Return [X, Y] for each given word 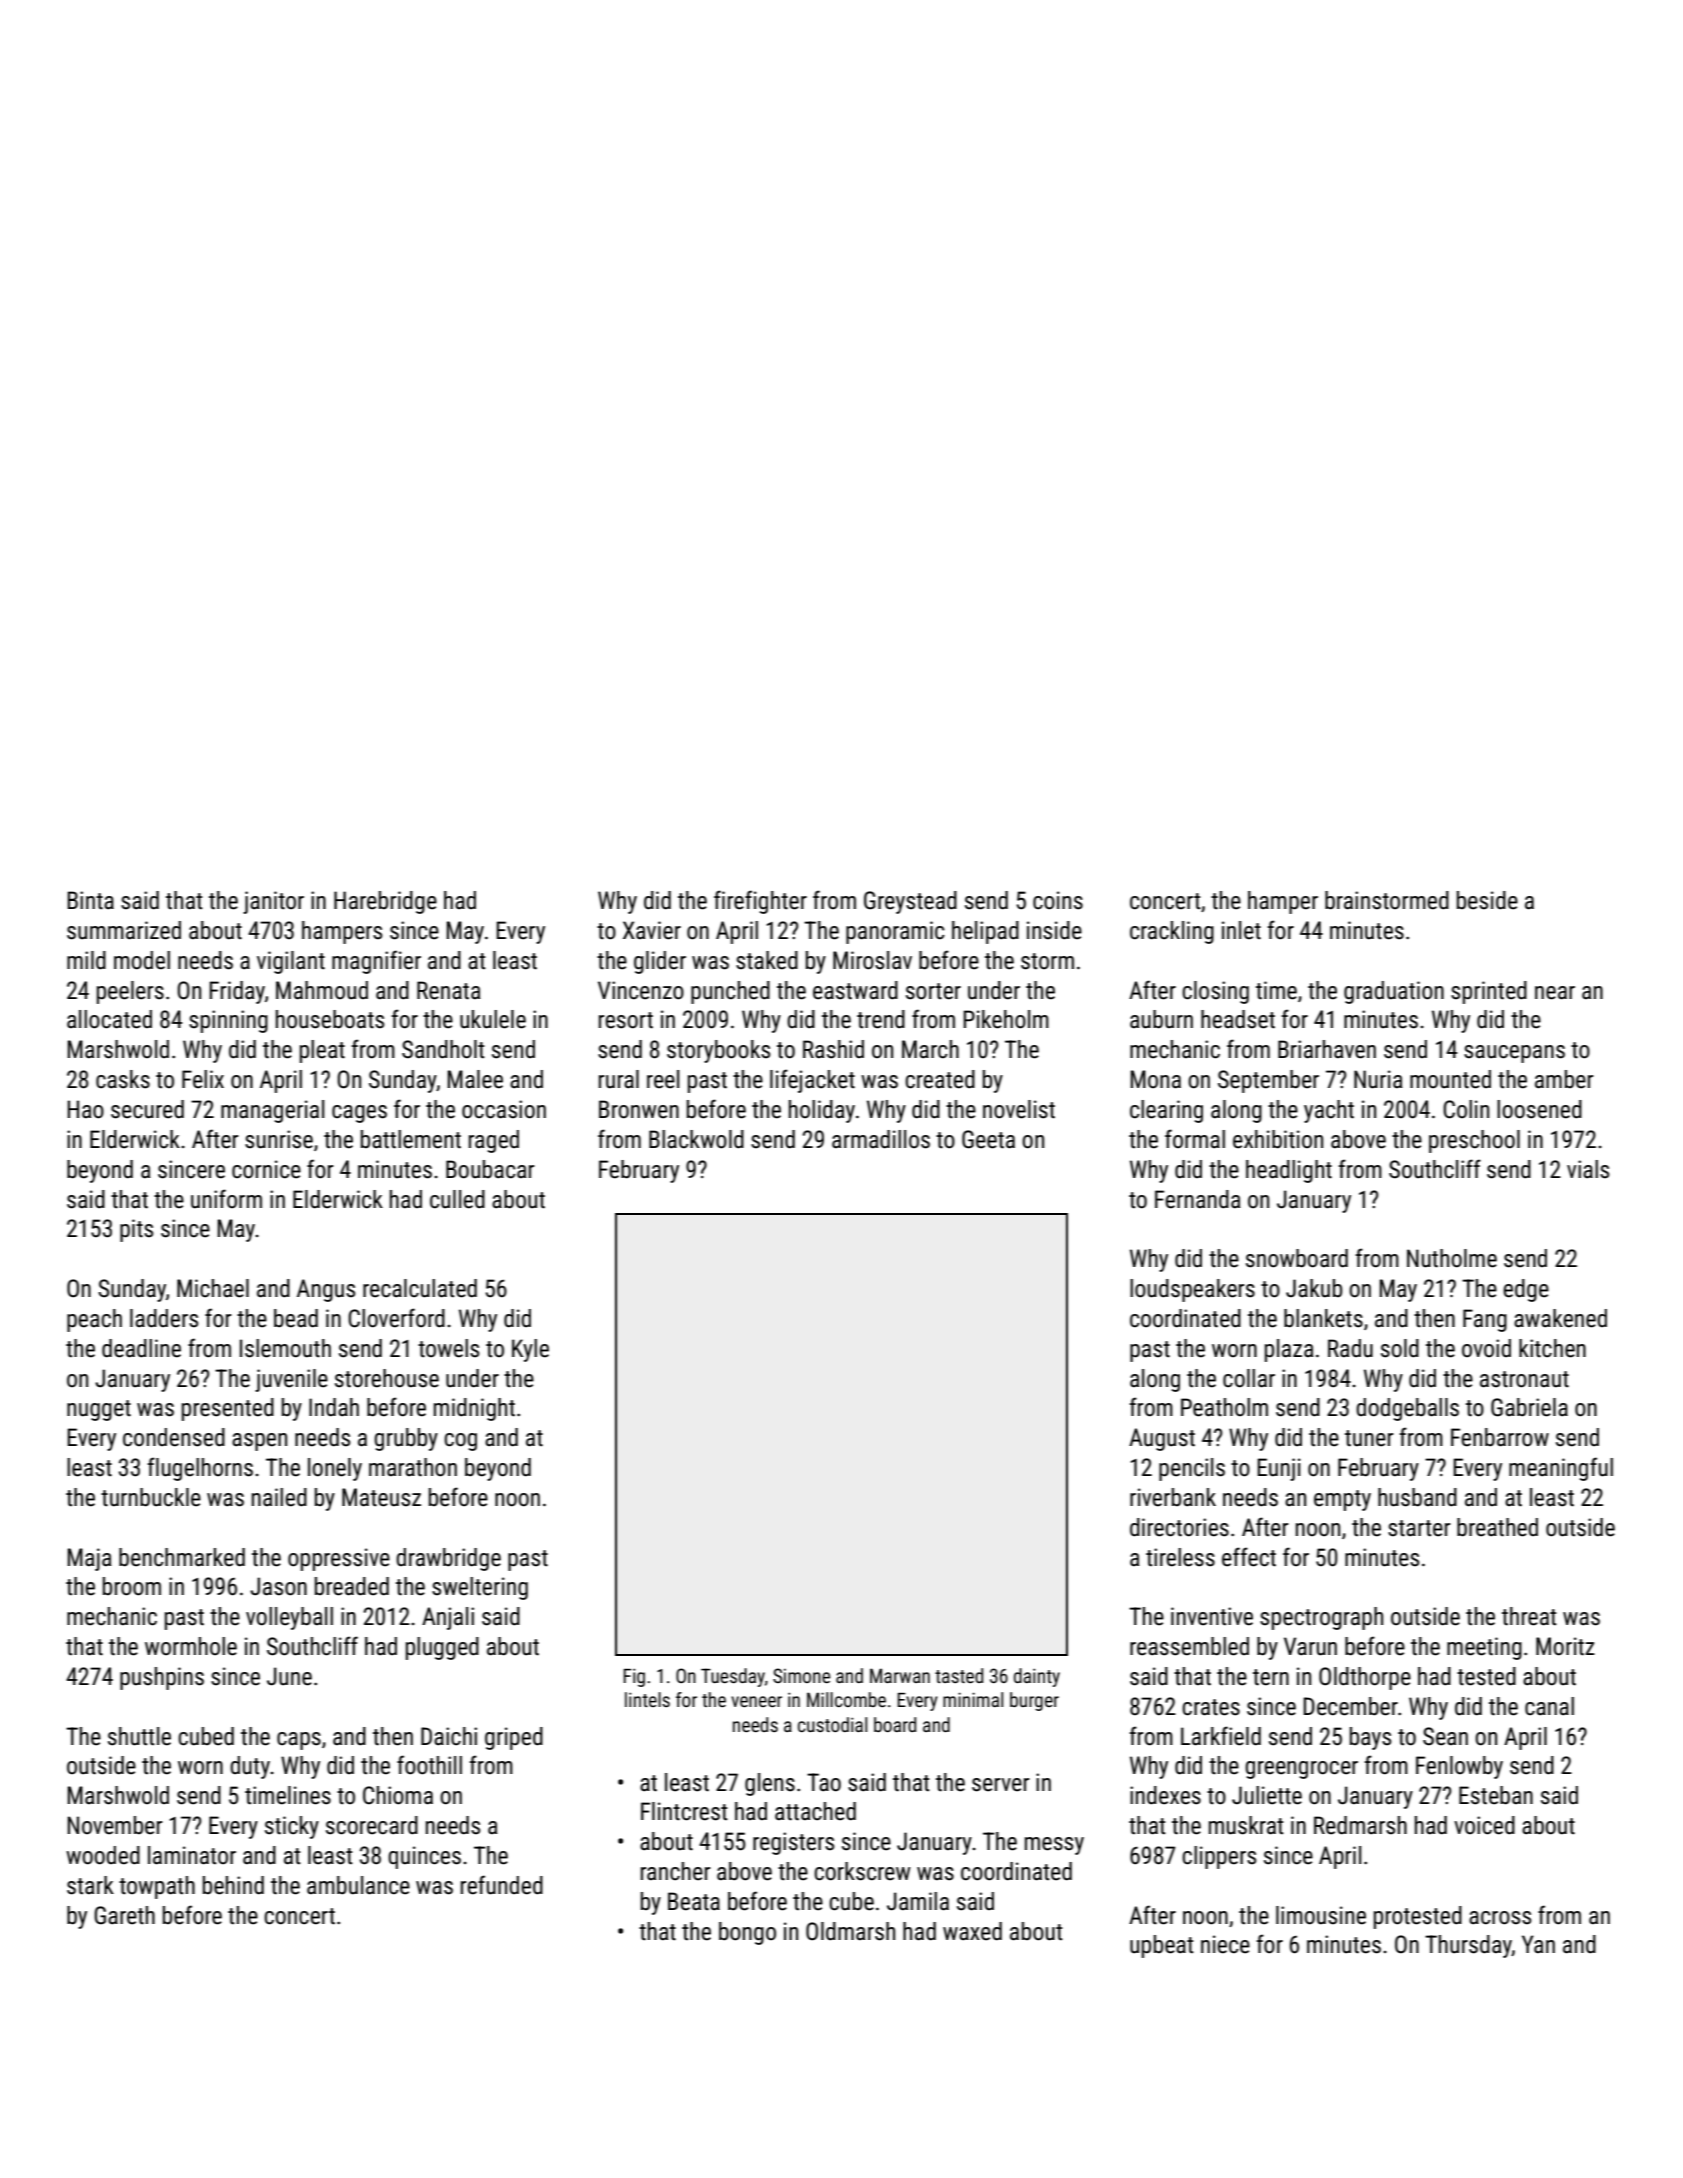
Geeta [988, 1139]
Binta [90, 900]
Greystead [910, 902]
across [1500, 1918]
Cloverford [396, 1318]
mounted [1450, 1079]
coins [1058, 900]
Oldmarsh [850, 1931]
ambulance [358, 1885]
